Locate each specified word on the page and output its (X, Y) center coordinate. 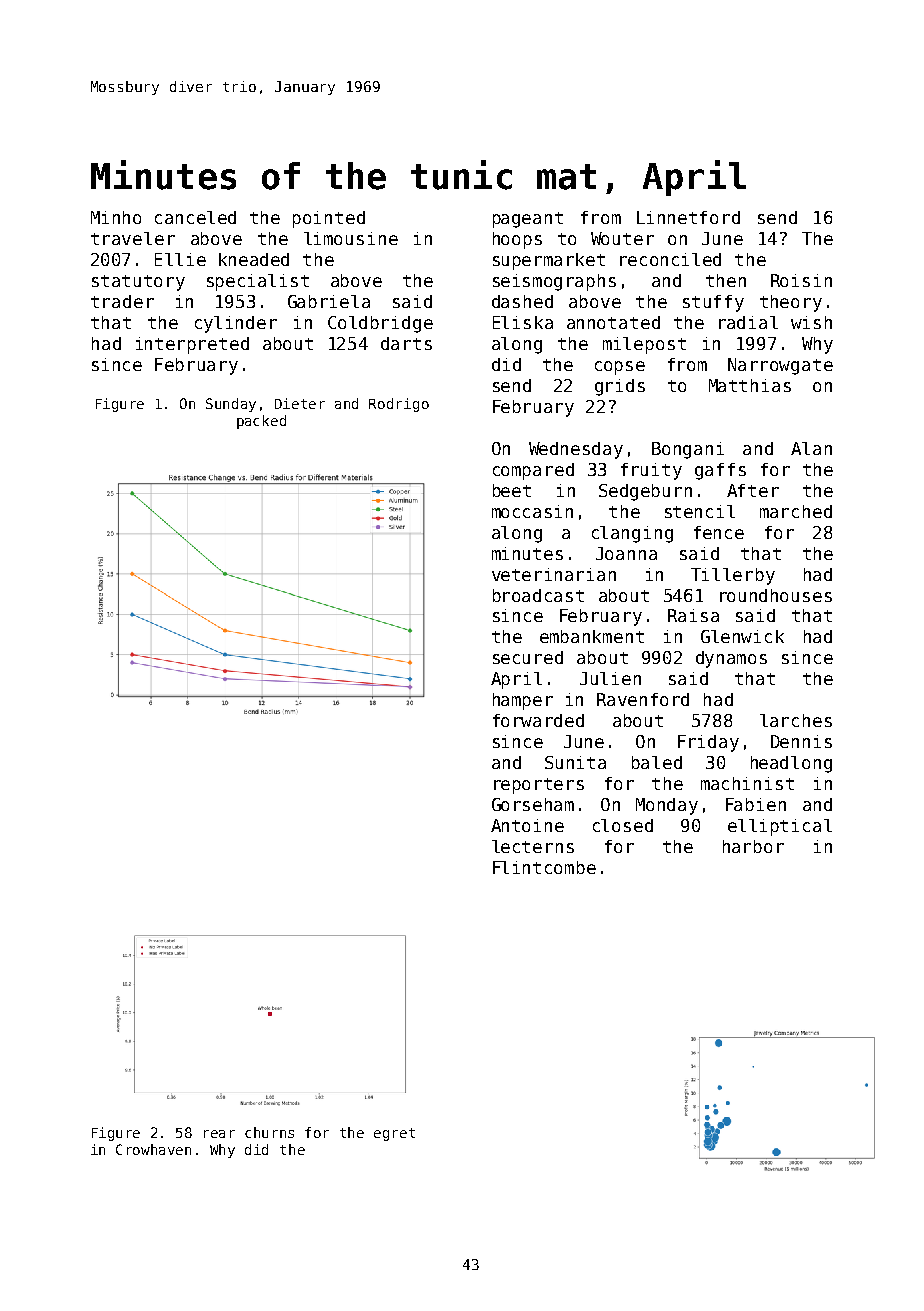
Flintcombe (544, 867)
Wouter (622, 238)
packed (261, 422)
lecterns (533, 846)
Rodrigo (399, 405)
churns (269, 1132)
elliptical (780, 827)
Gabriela (329, 301)
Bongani (688, 450)
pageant (528, 220)
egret (394, 1134)
